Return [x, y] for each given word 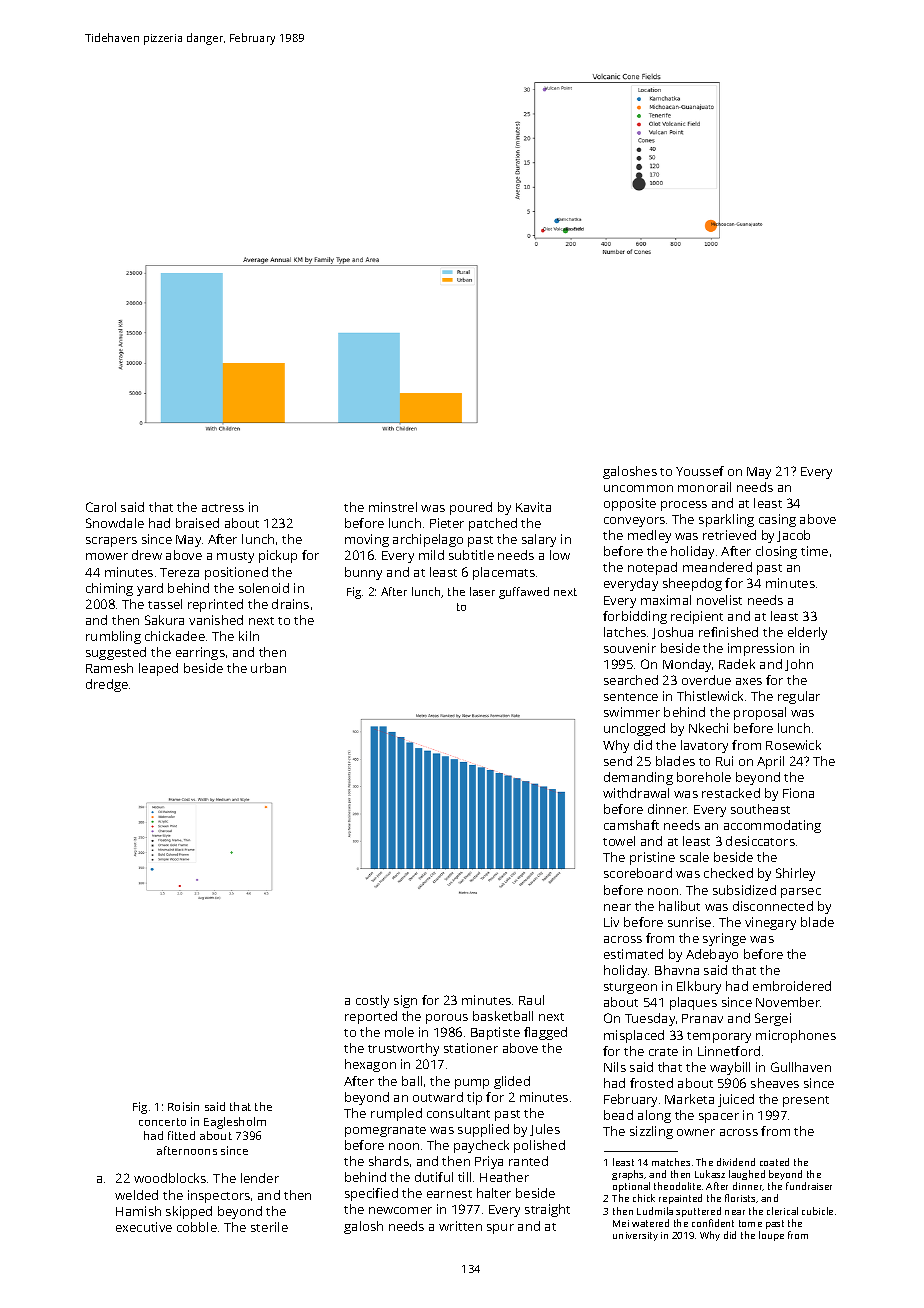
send [618, 761]
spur [500, 1229]
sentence [631, 697]
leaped [158, 669]
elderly [807, 633]
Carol [101, 507]
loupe [771, 1236]
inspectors [219, 1196]
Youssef [700, 471]
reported [371, 1017]
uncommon [638, 488]
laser [482, 591]
